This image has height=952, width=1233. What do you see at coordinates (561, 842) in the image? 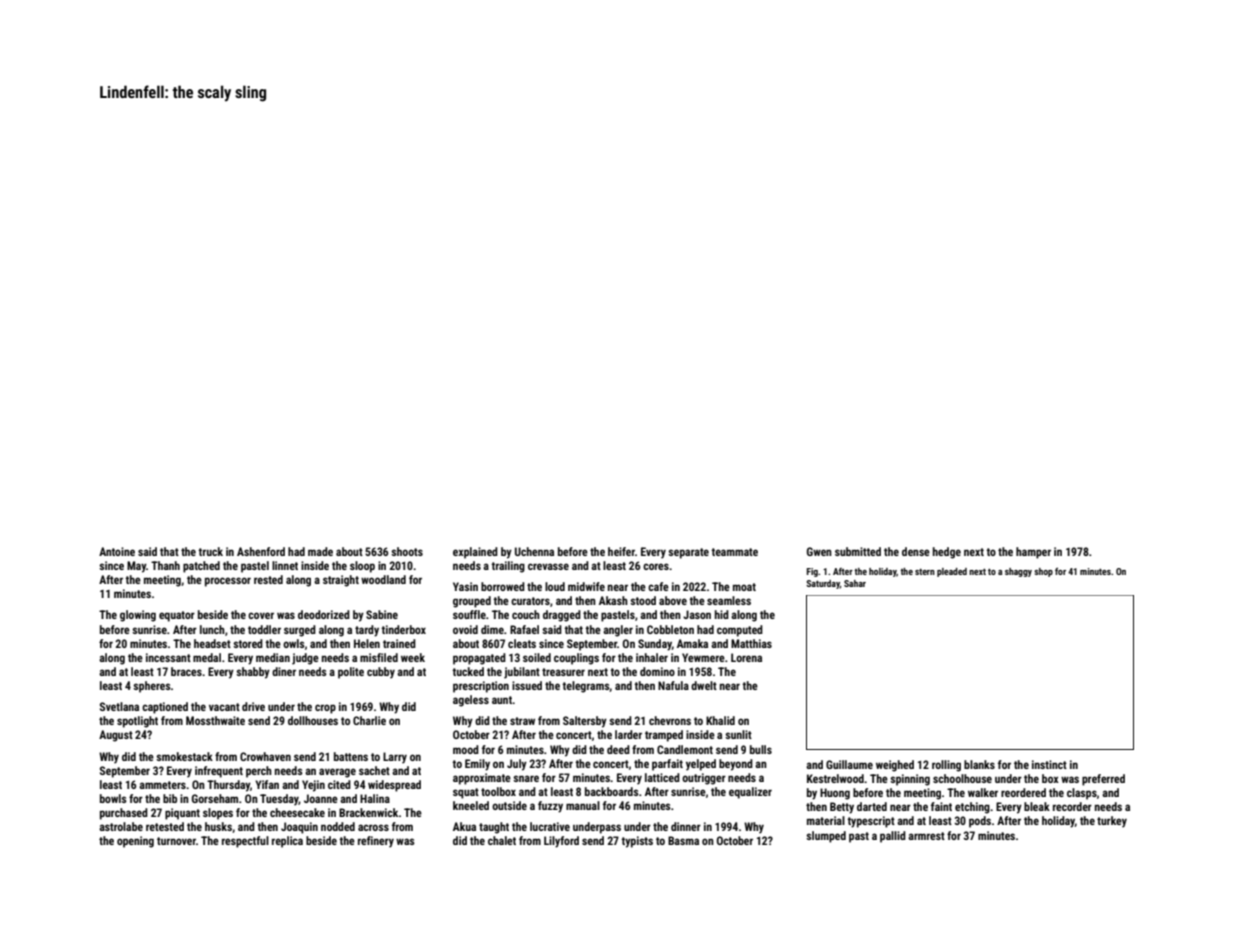
I see `Lilyford` at bounding box center [561, 842].
